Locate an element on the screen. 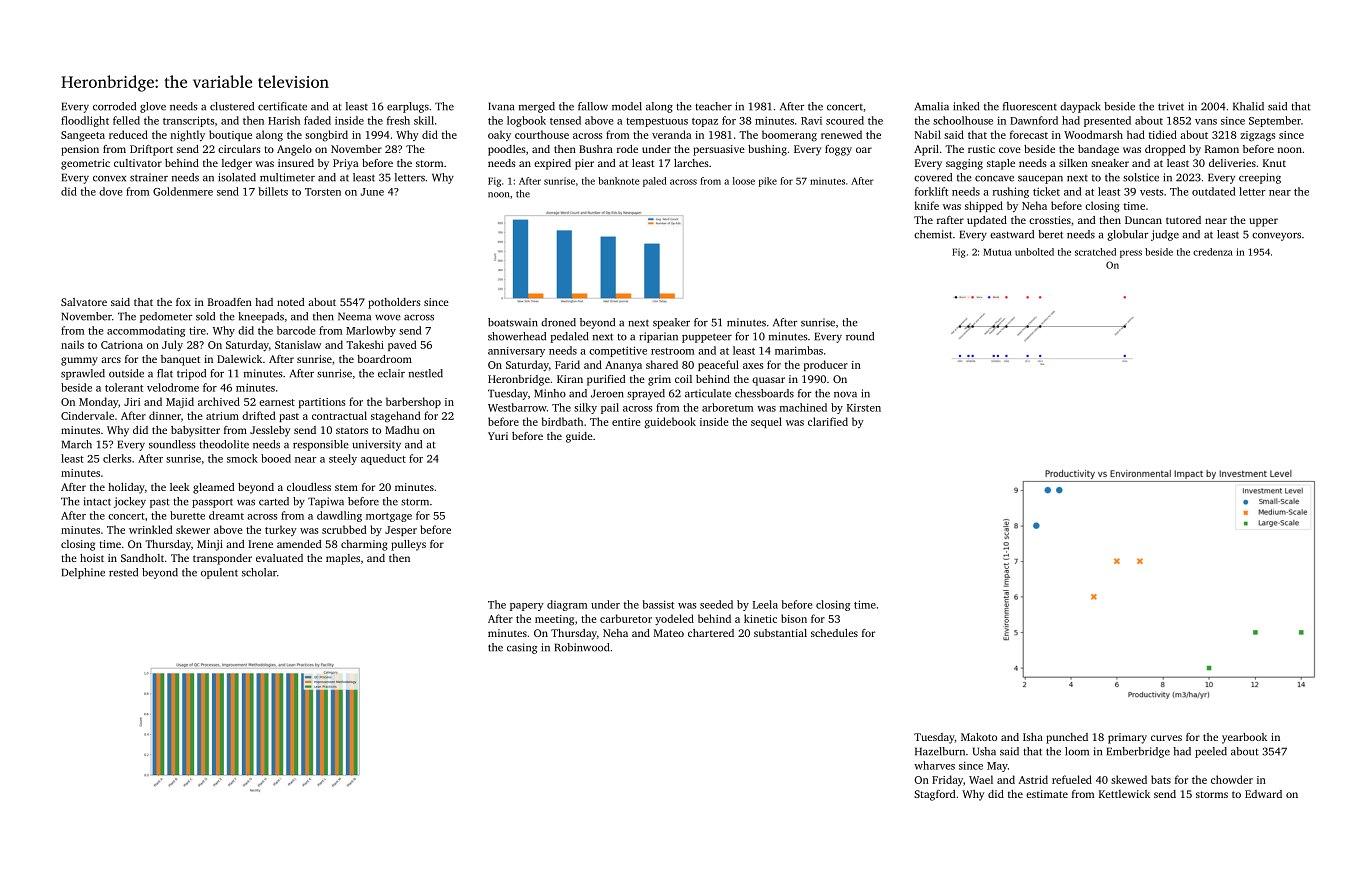 The image size is (1372, 887). Stagford is located at coordinates (934, 795).
